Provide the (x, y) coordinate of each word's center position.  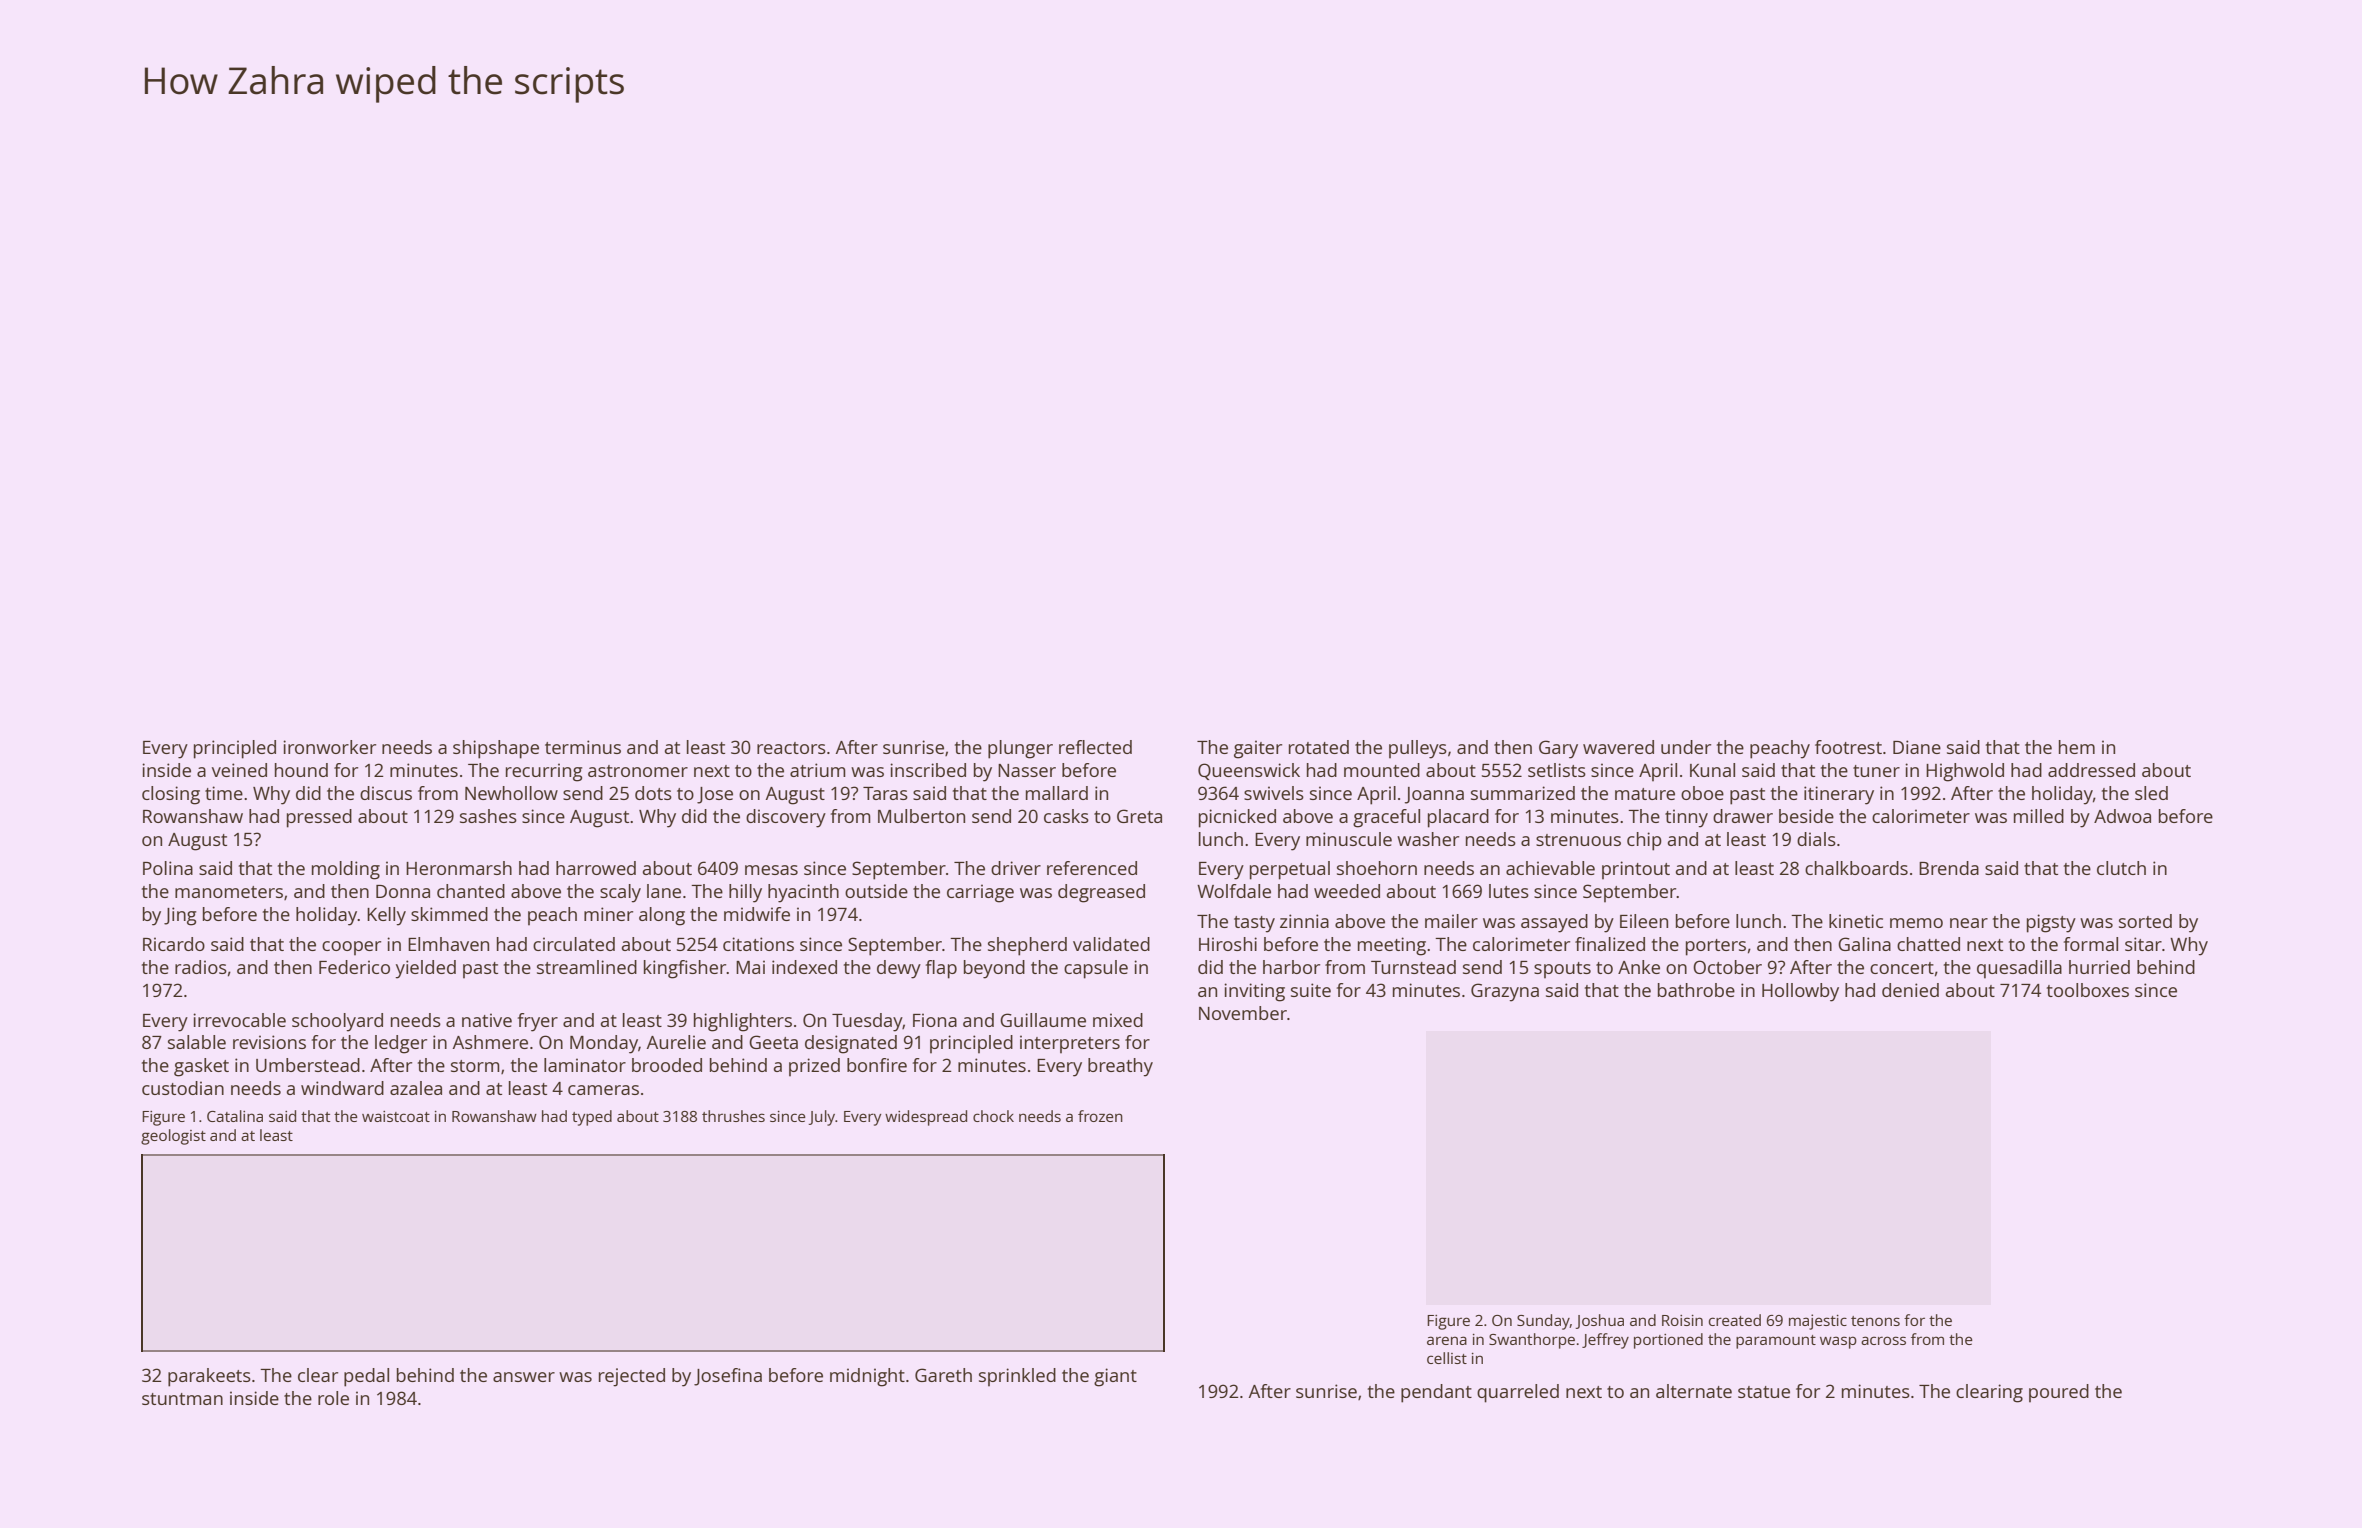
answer (524, 1377)
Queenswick (1249, 771)
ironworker (329, 747)
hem (2077, 747)
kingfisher (685, 969)
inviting (1254, 992)
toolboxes (2088, 990)
